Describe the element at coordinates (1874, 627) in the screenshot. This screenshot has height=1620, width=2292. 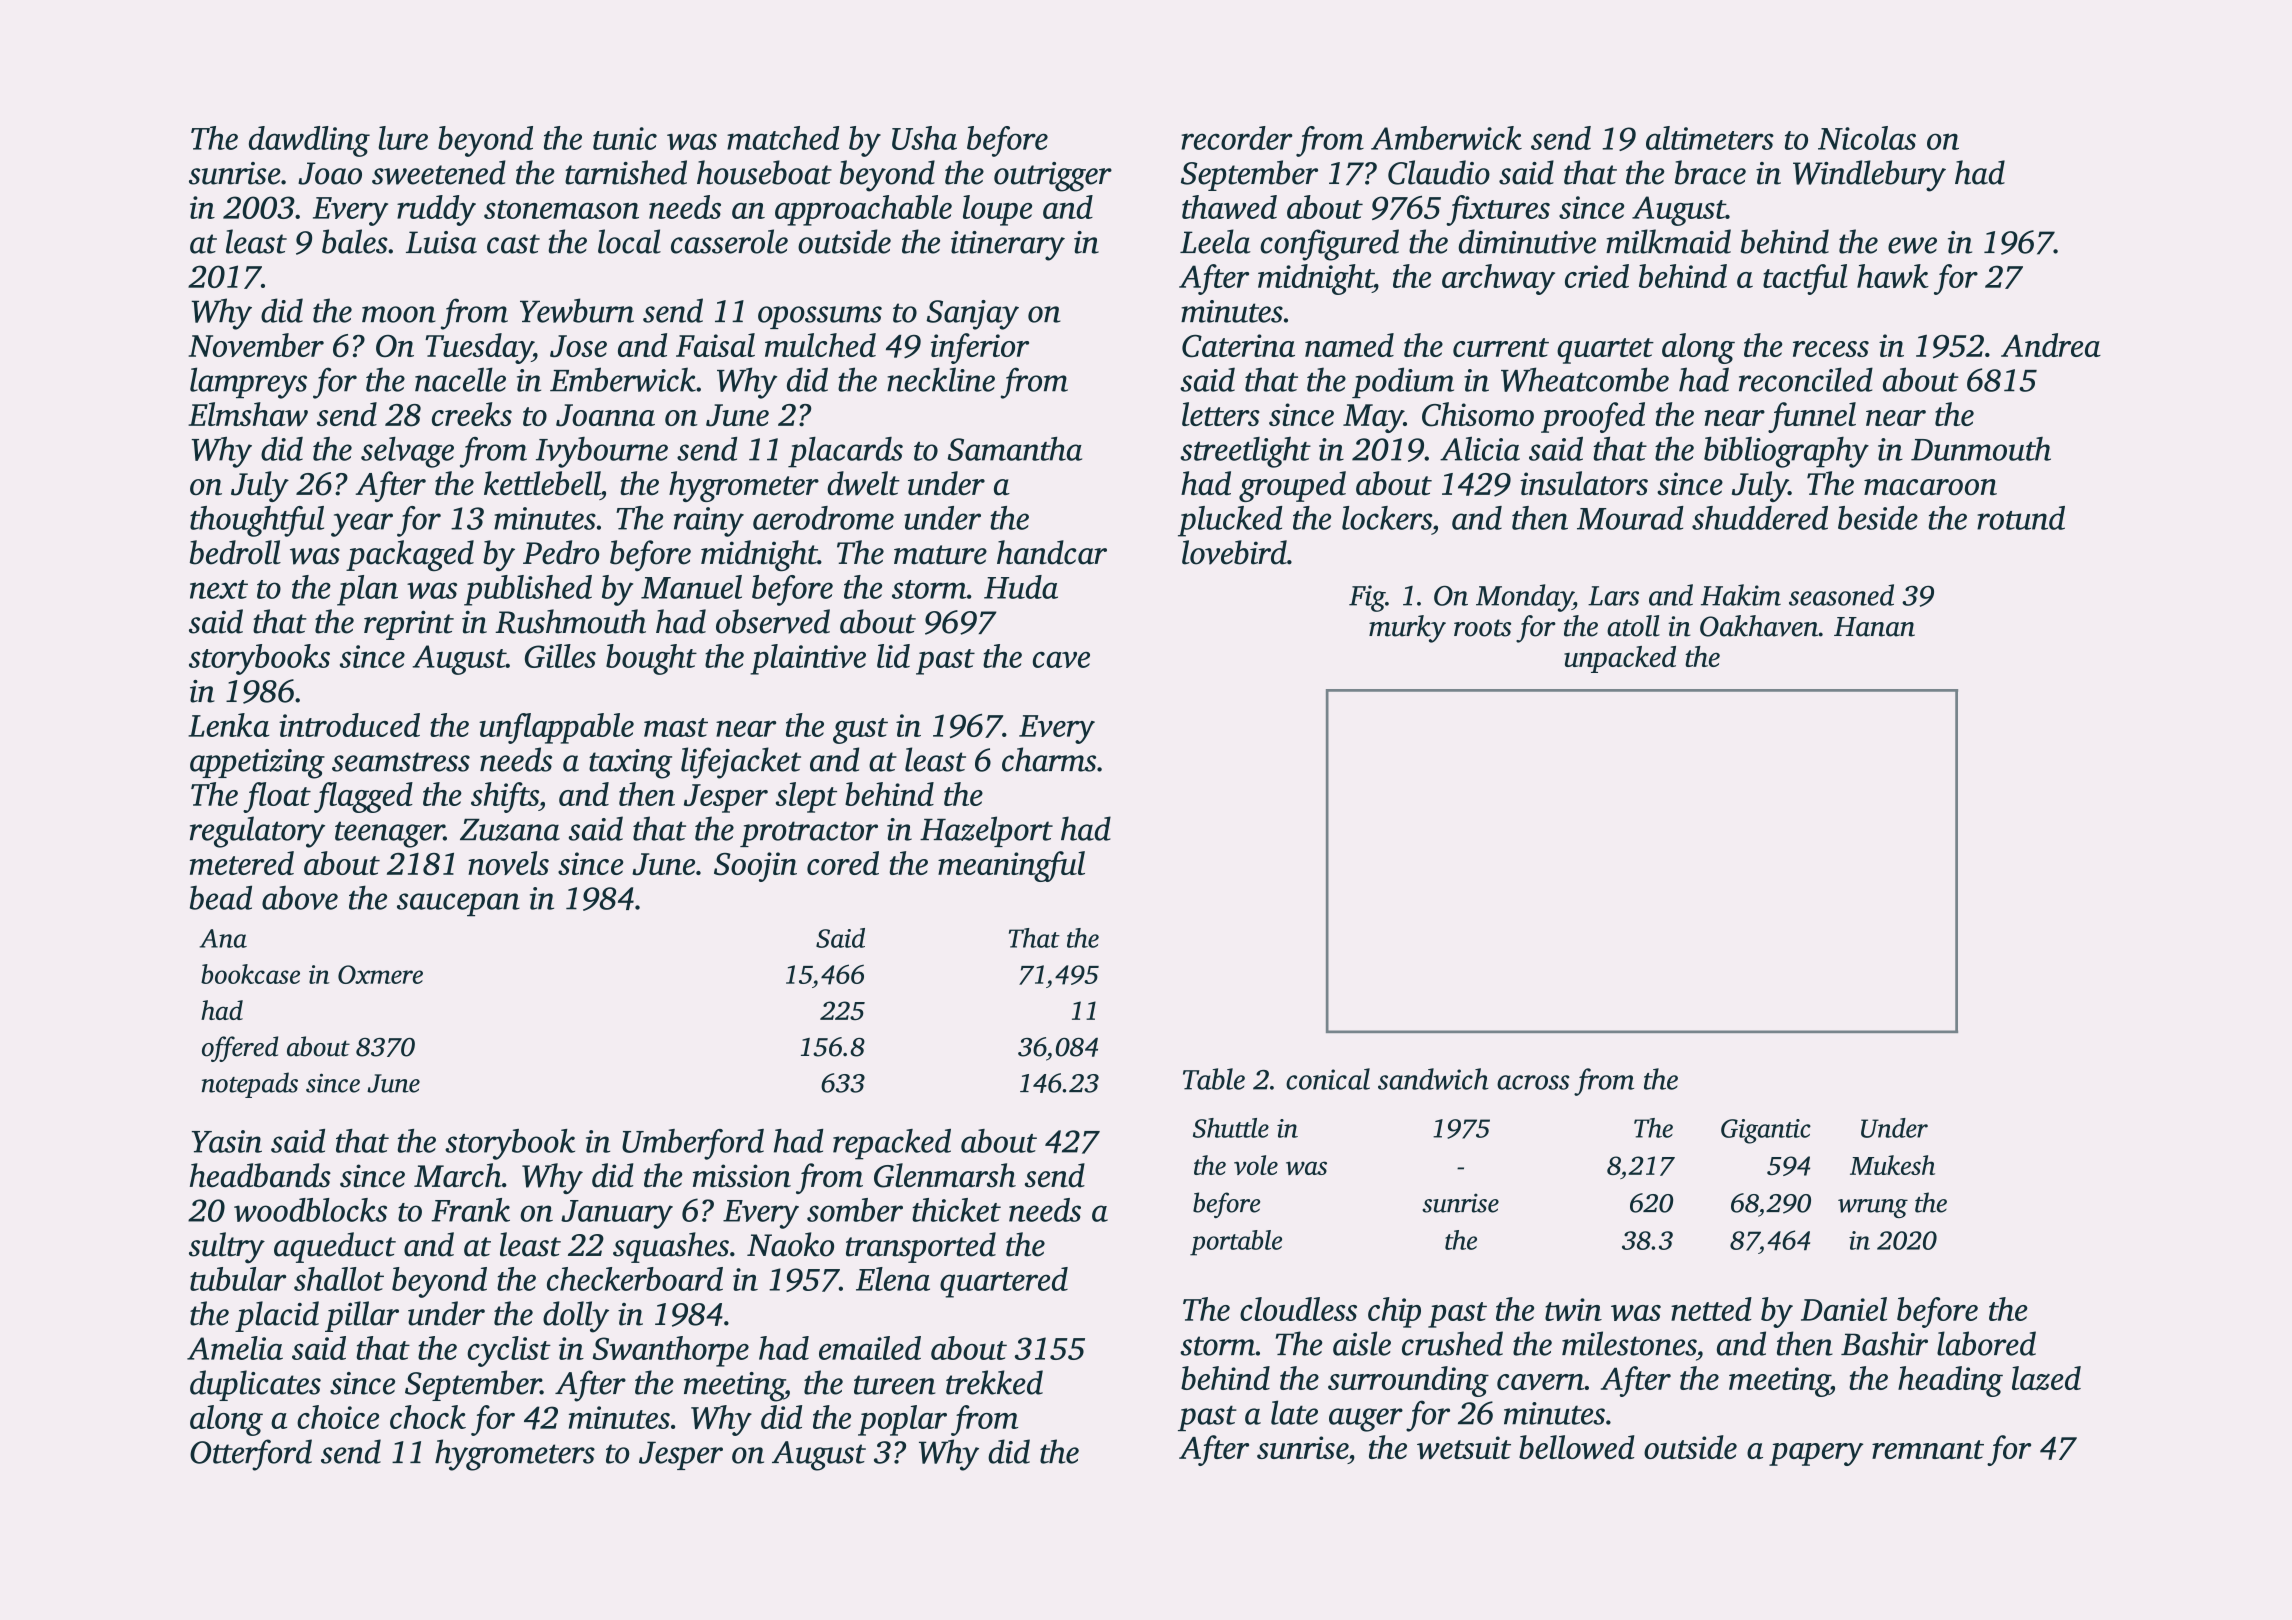
I see `Hanan` at that location.
